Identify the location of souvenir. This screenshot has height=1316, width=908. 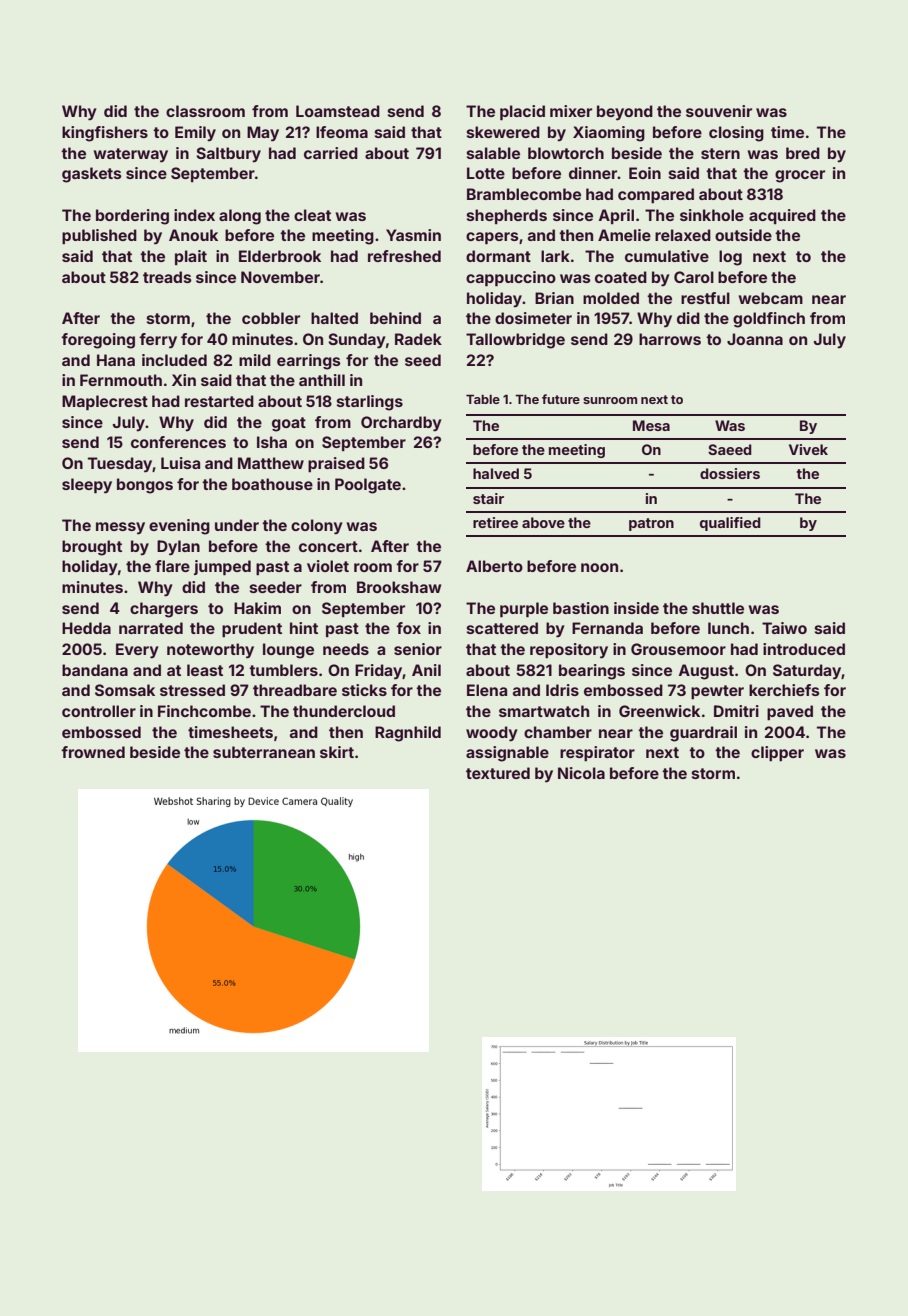
(719, 111).
